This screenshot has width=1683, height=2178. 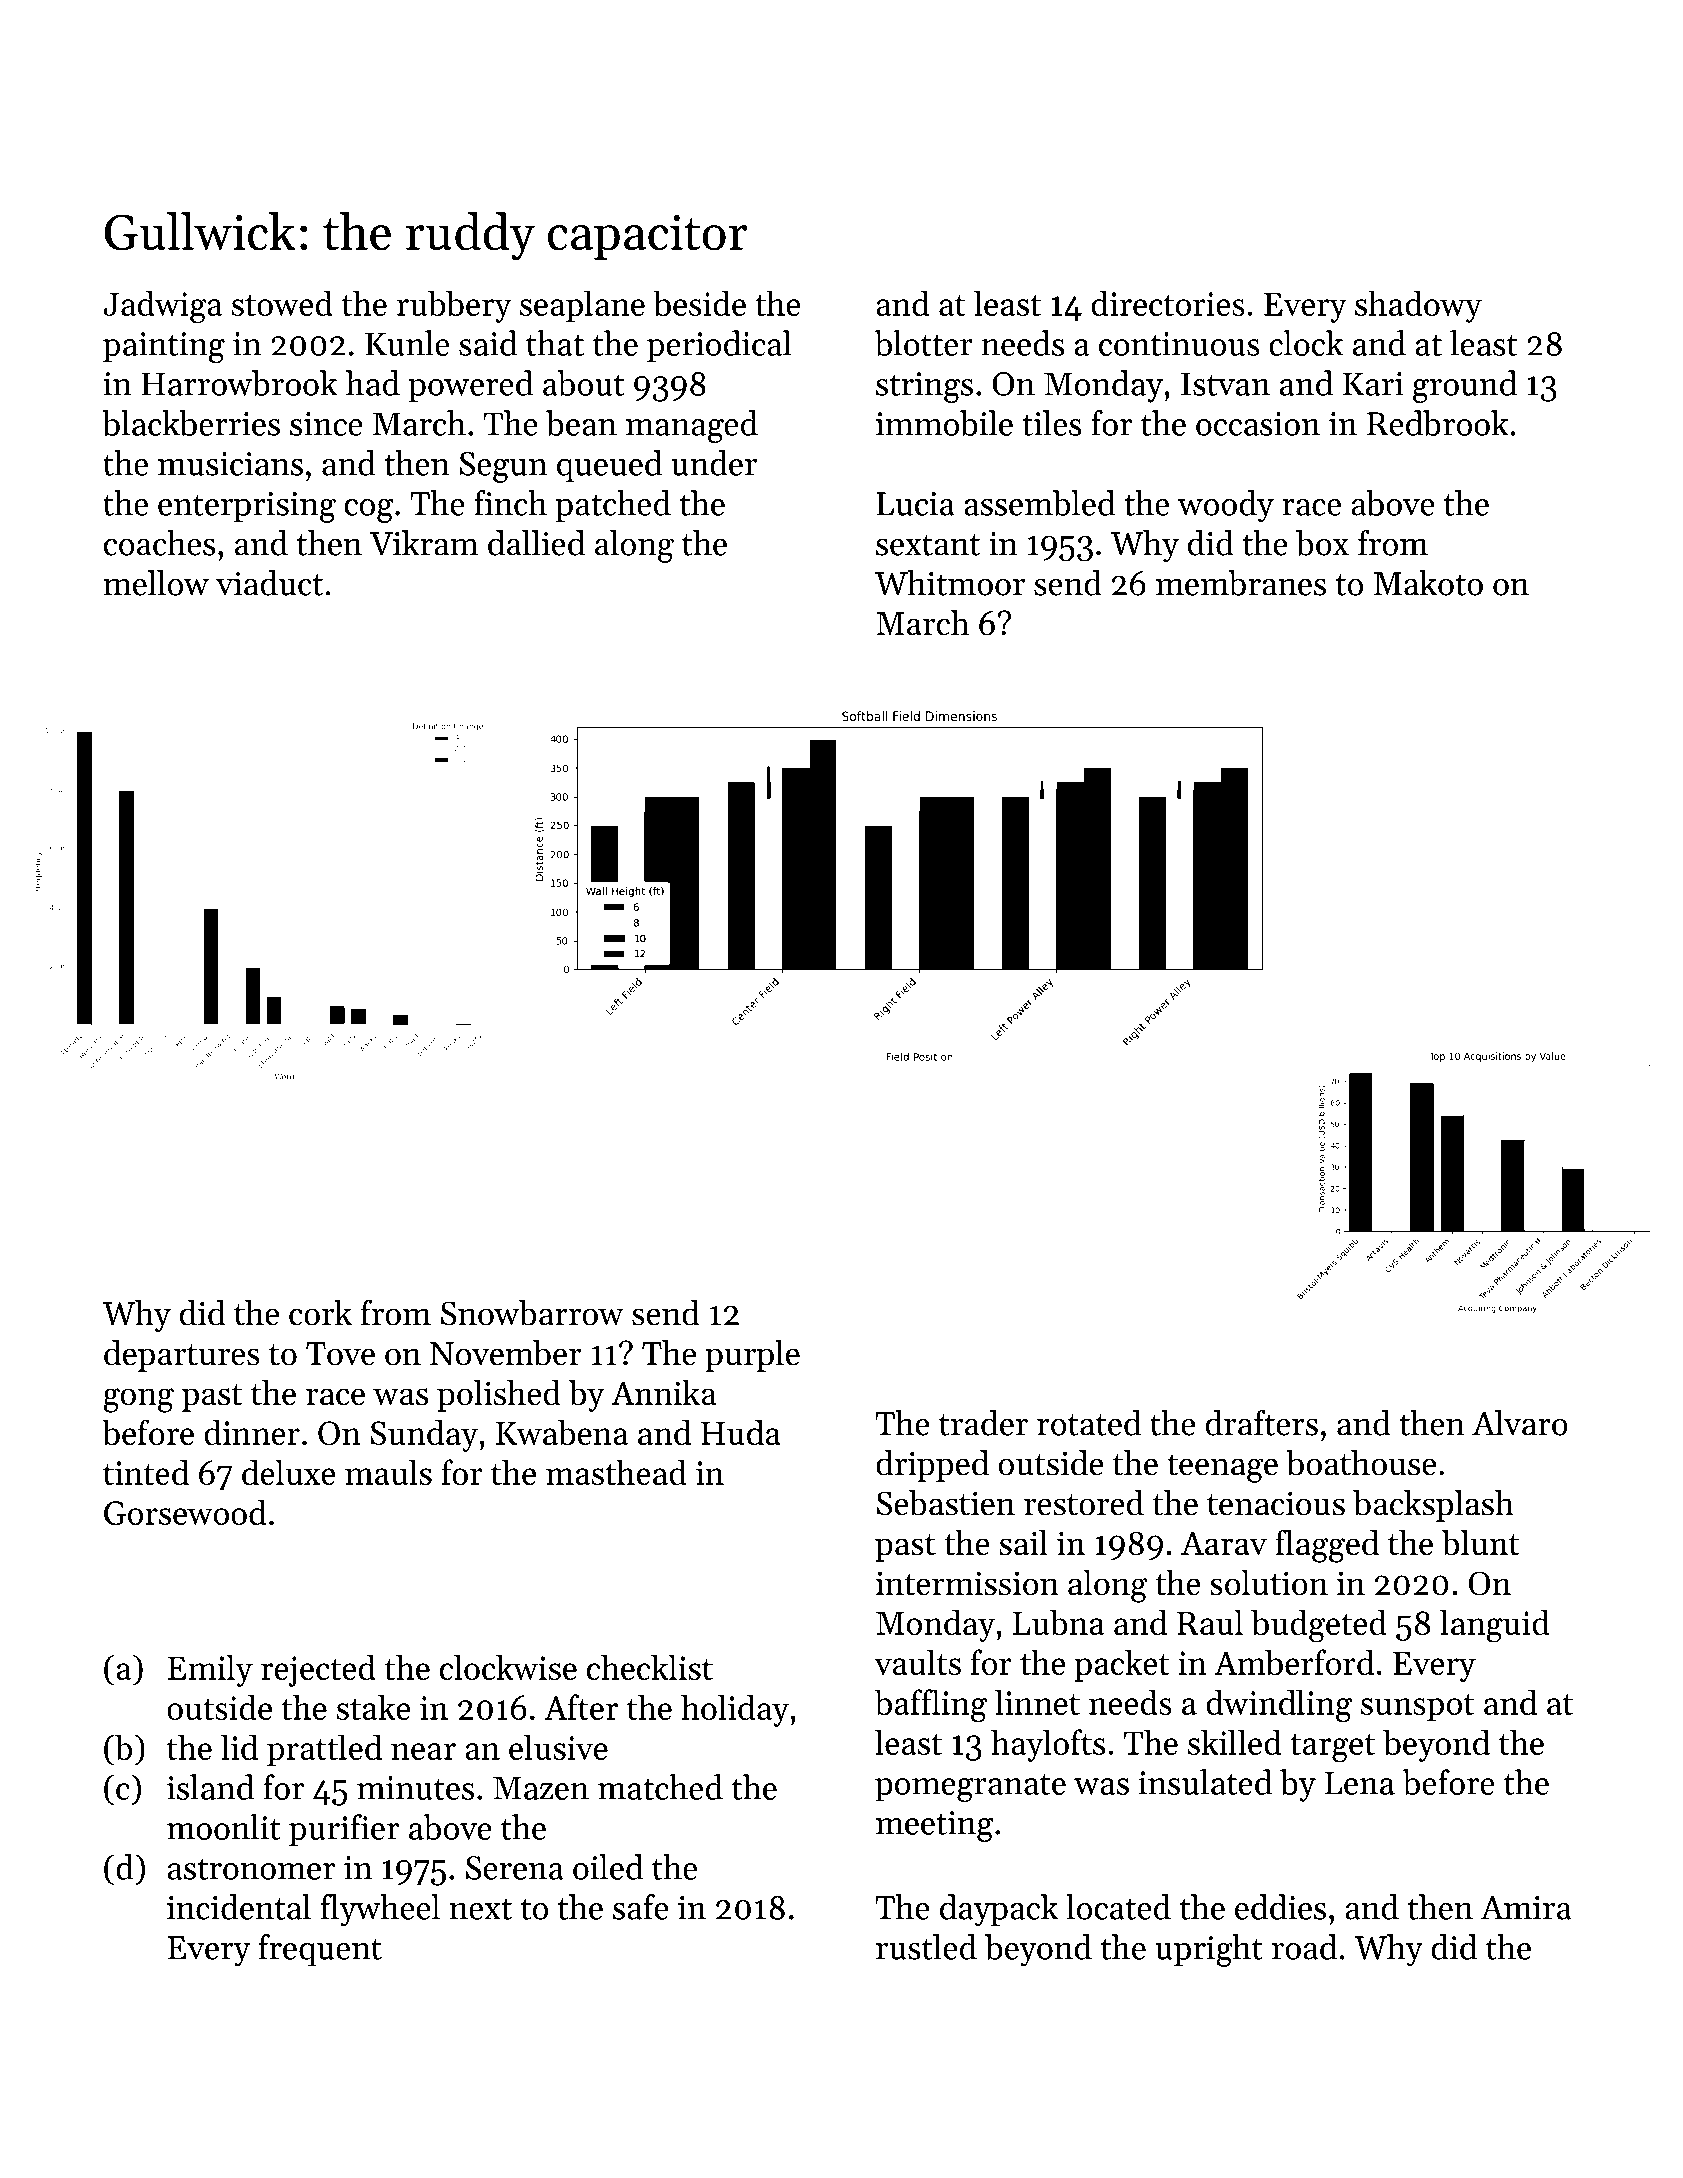 I want to click on cork, so click(x=320, y=1313).
